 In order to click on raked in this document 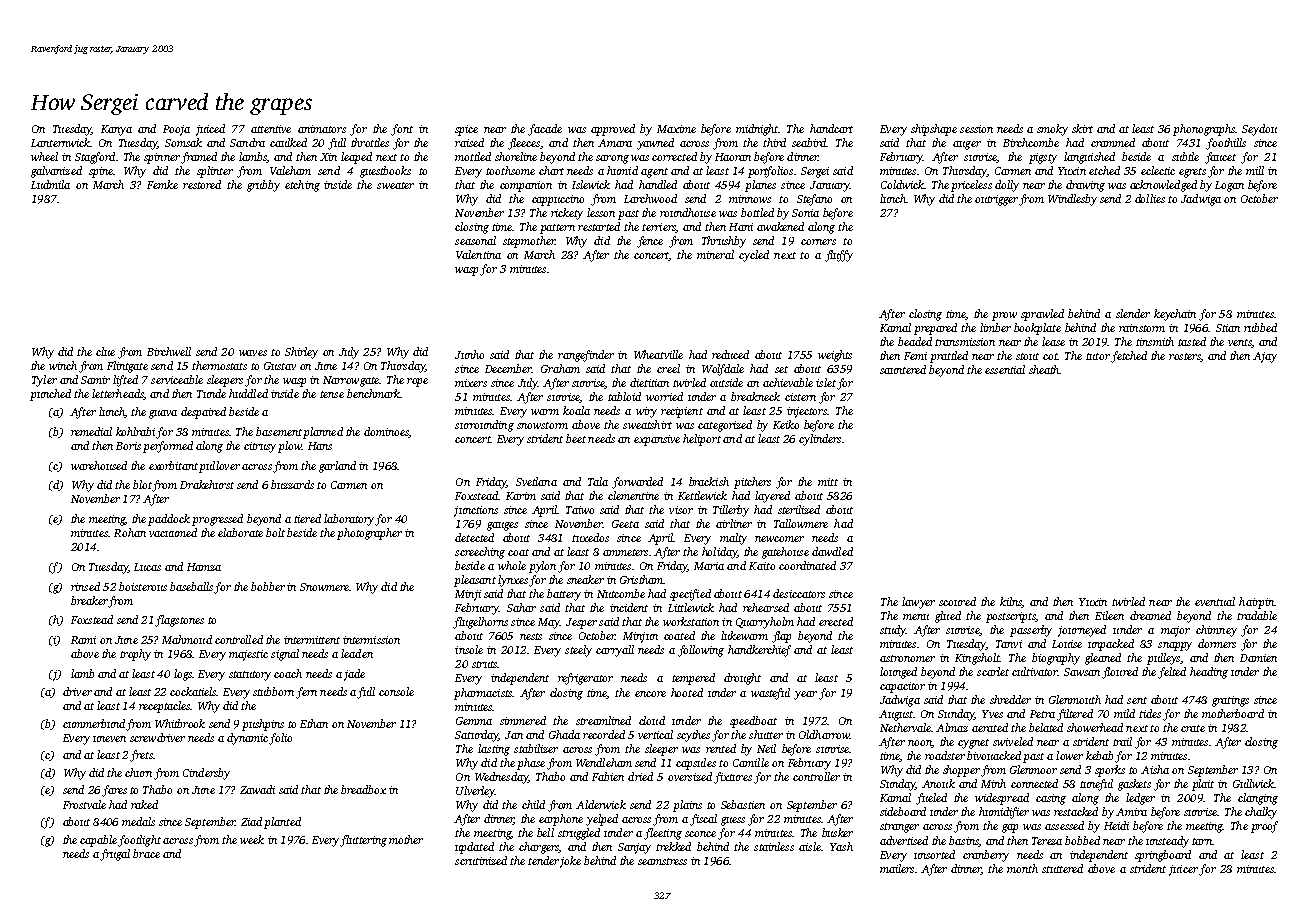, I will do `click(144, 804)`.
